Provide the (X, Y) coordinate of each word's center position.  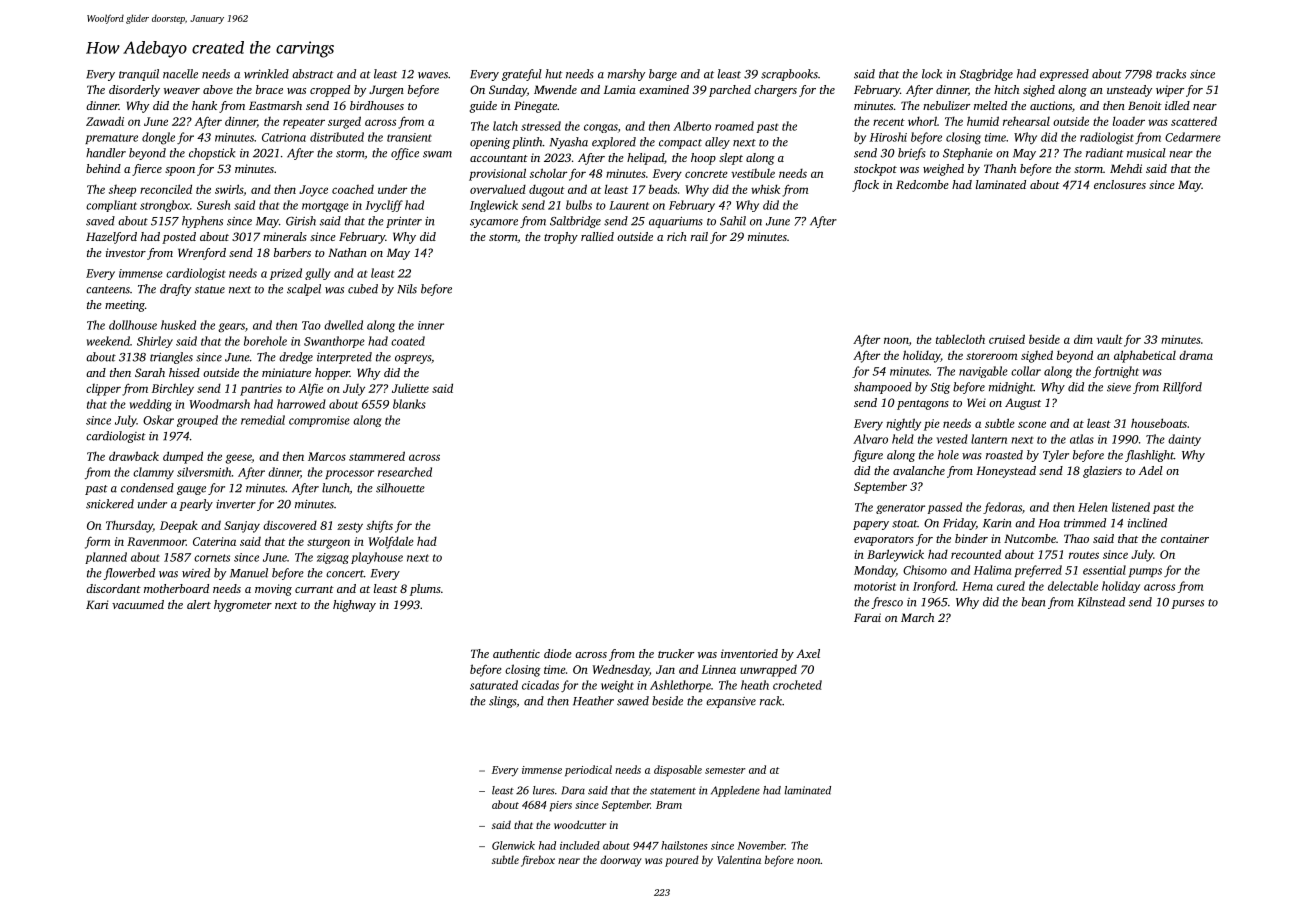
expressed (1064, 75)
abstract (313, 74)
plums (425, 590)
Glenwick (513, 845)
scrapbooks (789, 75)
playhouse (377, 558)
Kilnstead (1101, 602)
